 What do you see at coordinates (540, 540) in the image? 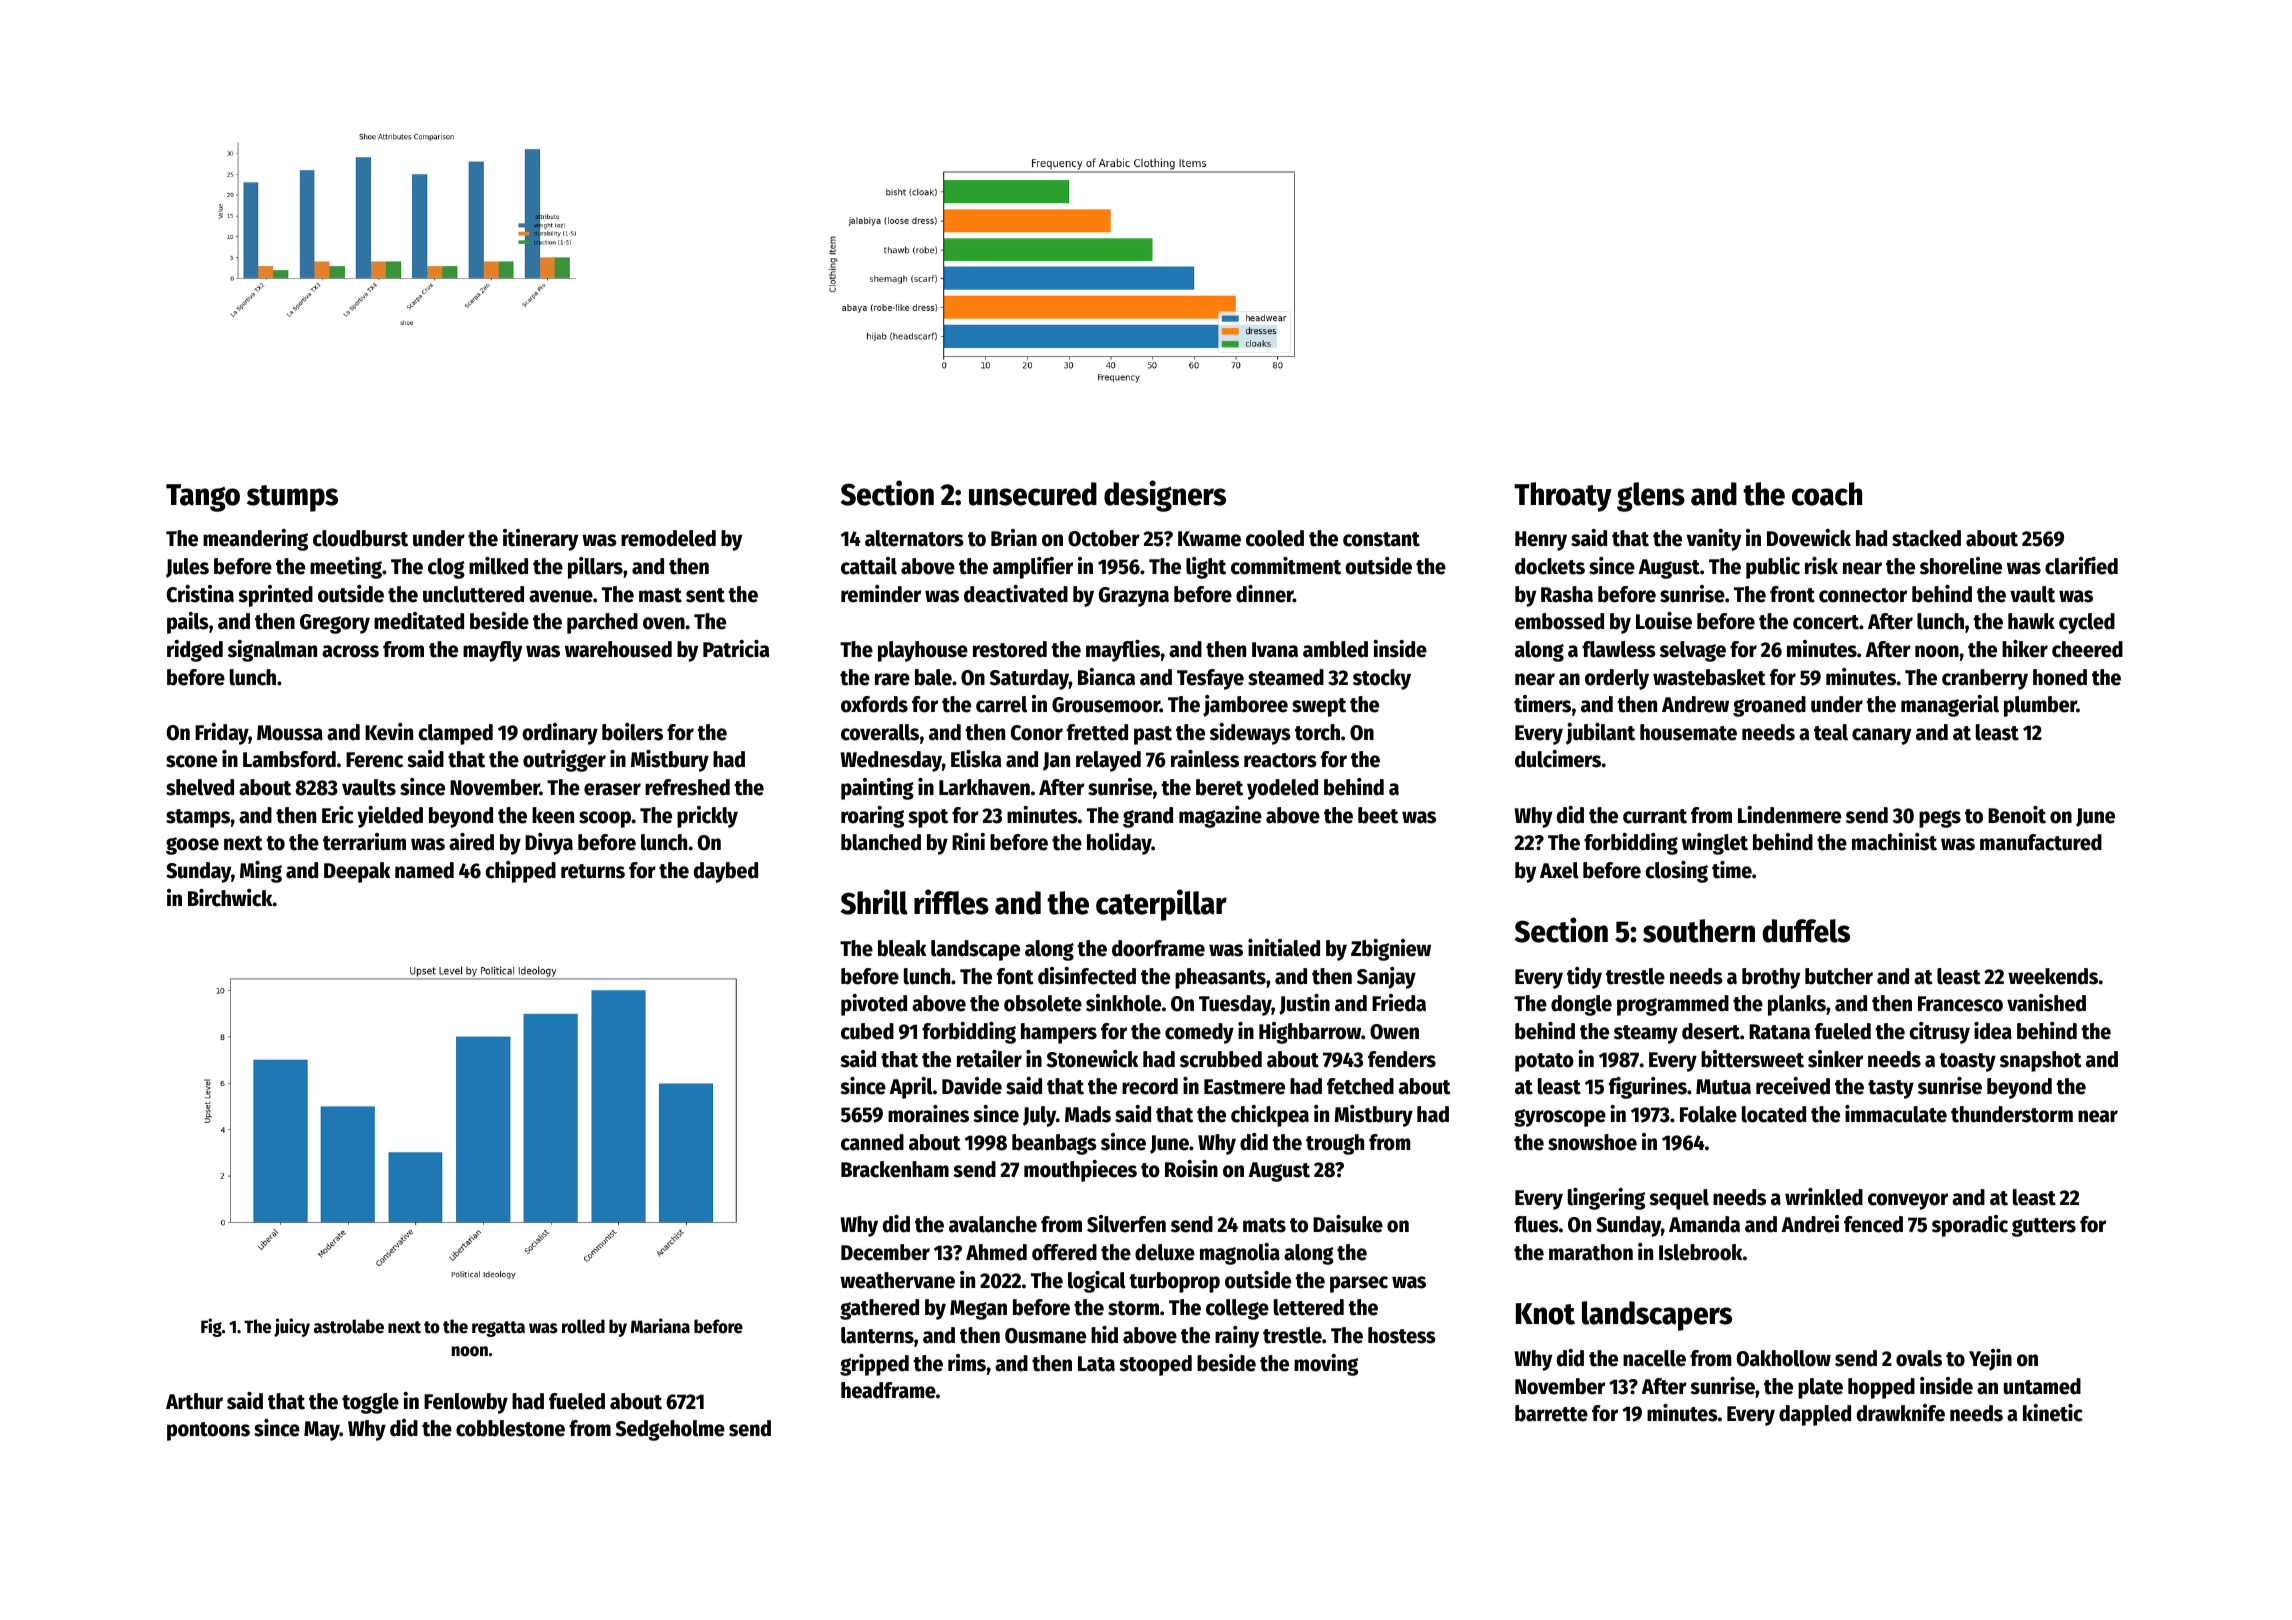
I see `itinerary` at bounding box center [540, 540].
